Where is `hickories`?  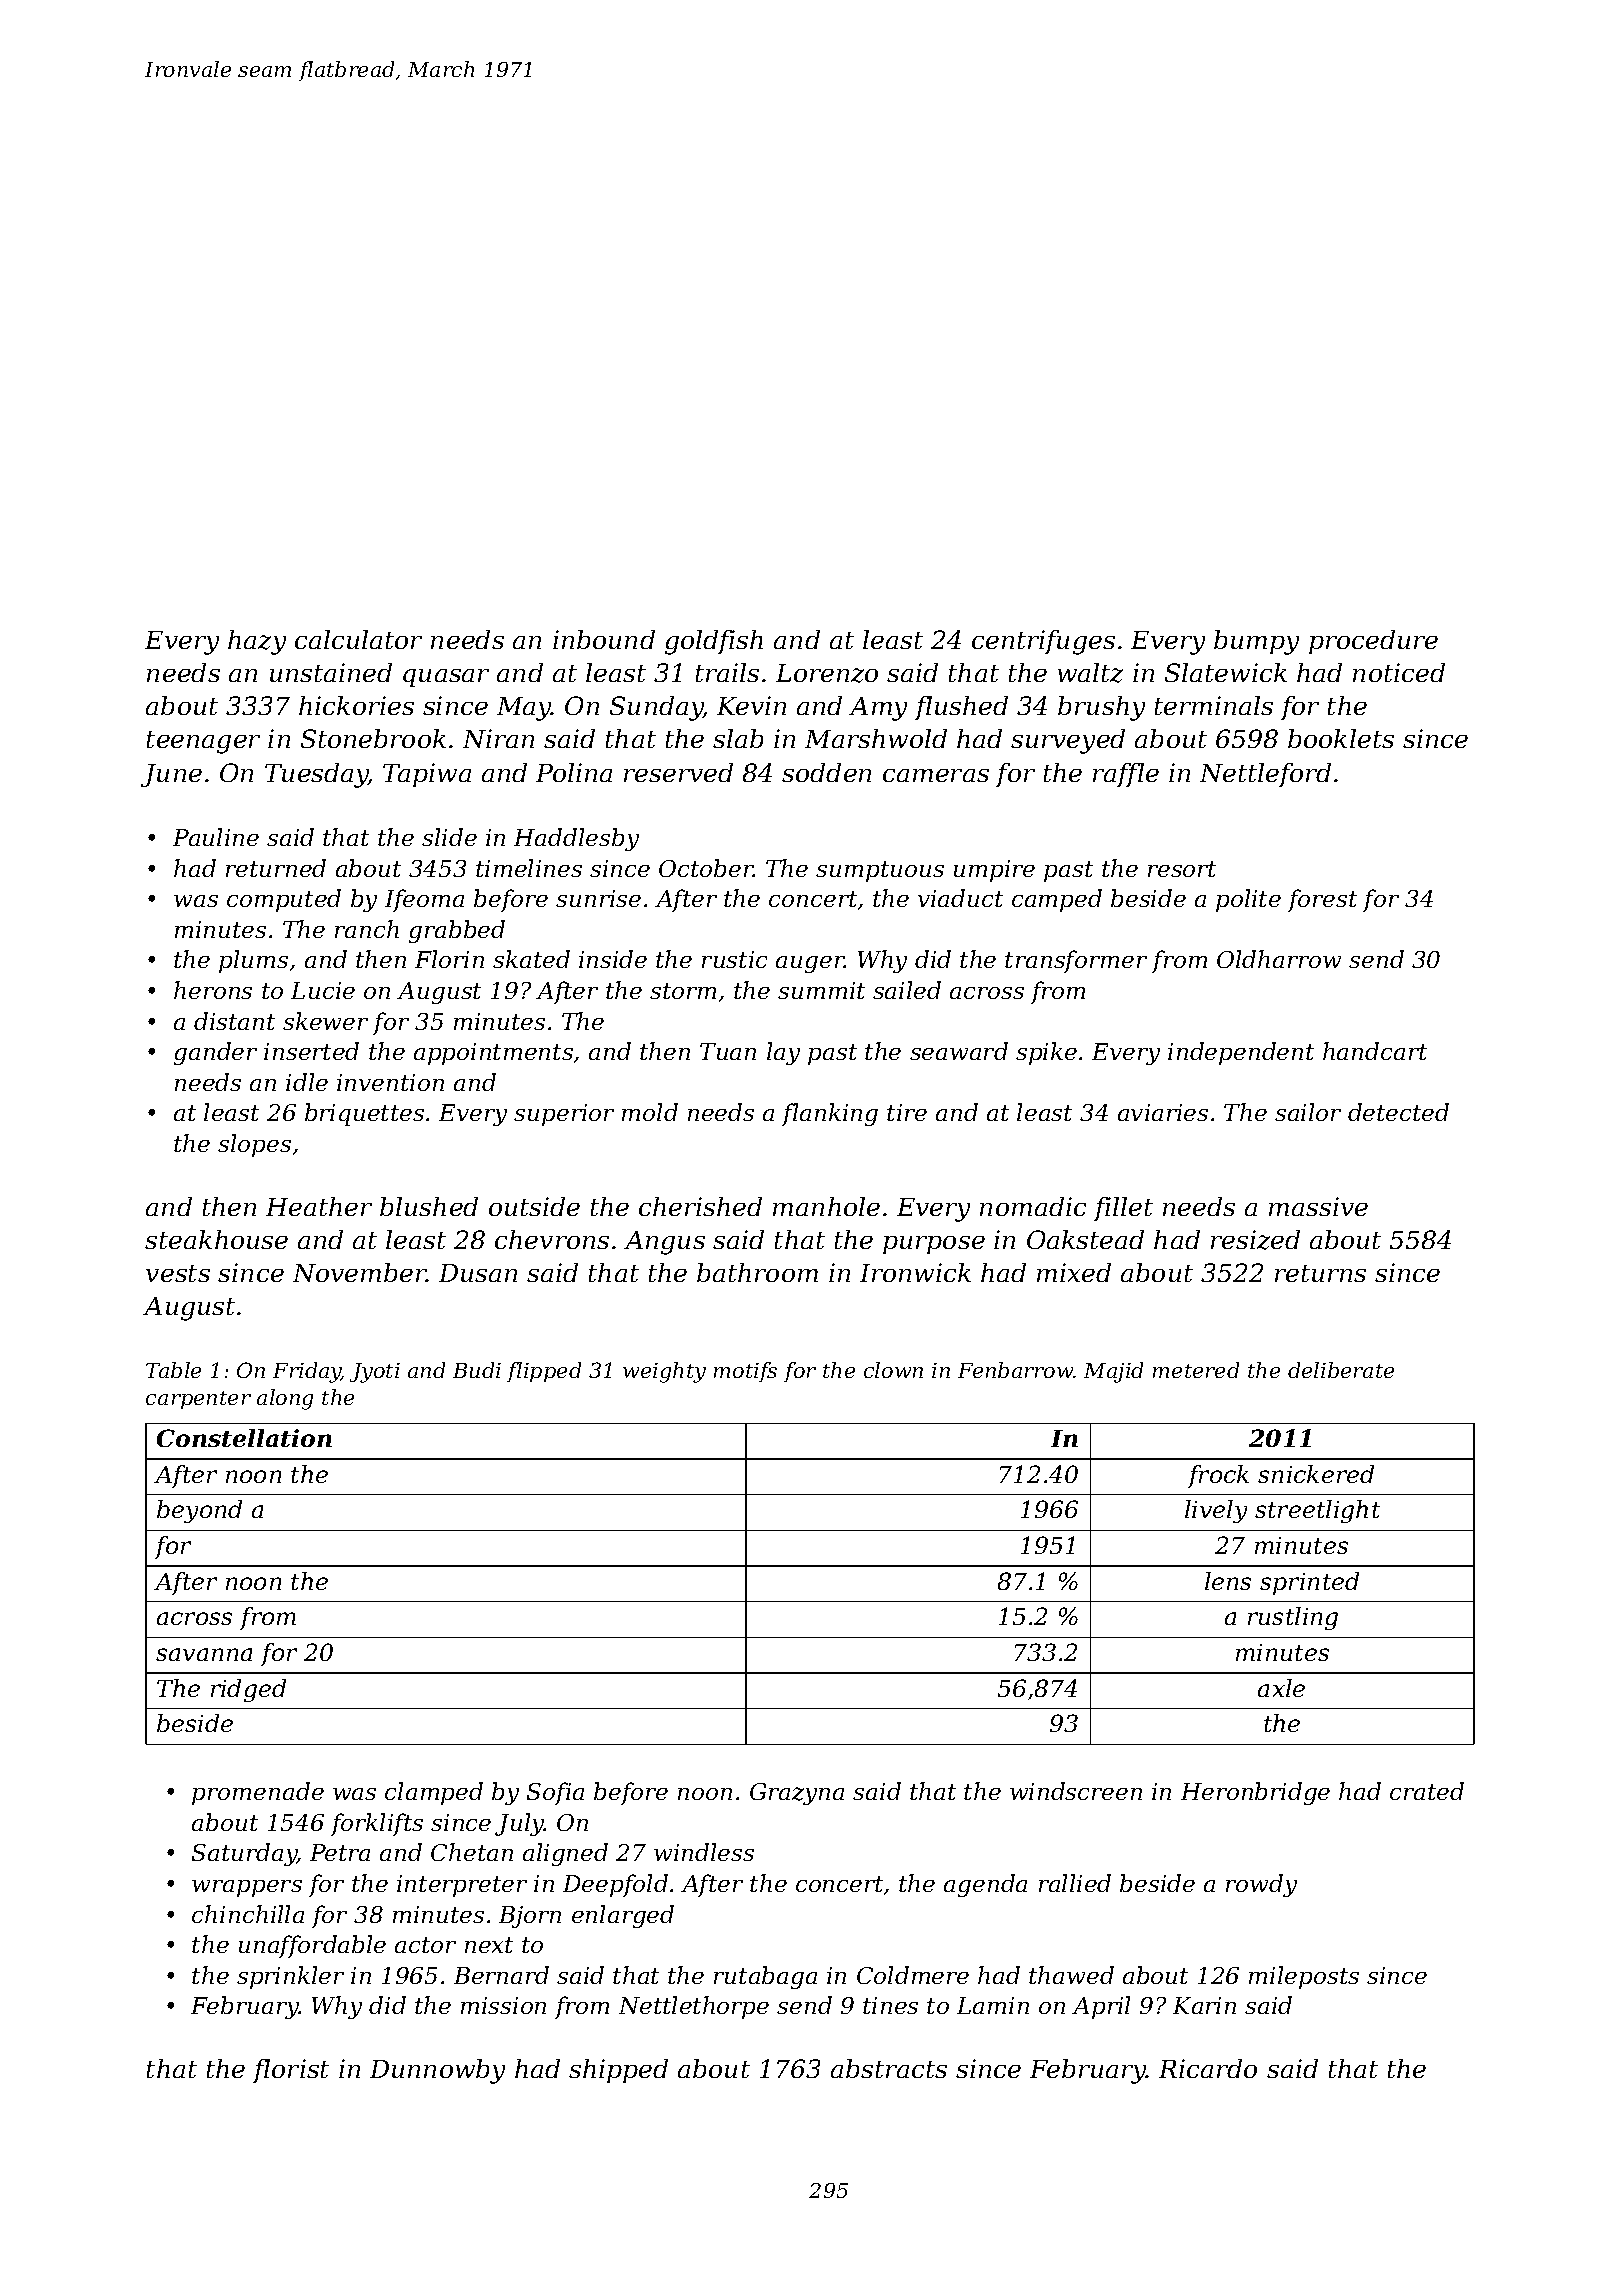 hickories is located at coordinates (356, 705).
